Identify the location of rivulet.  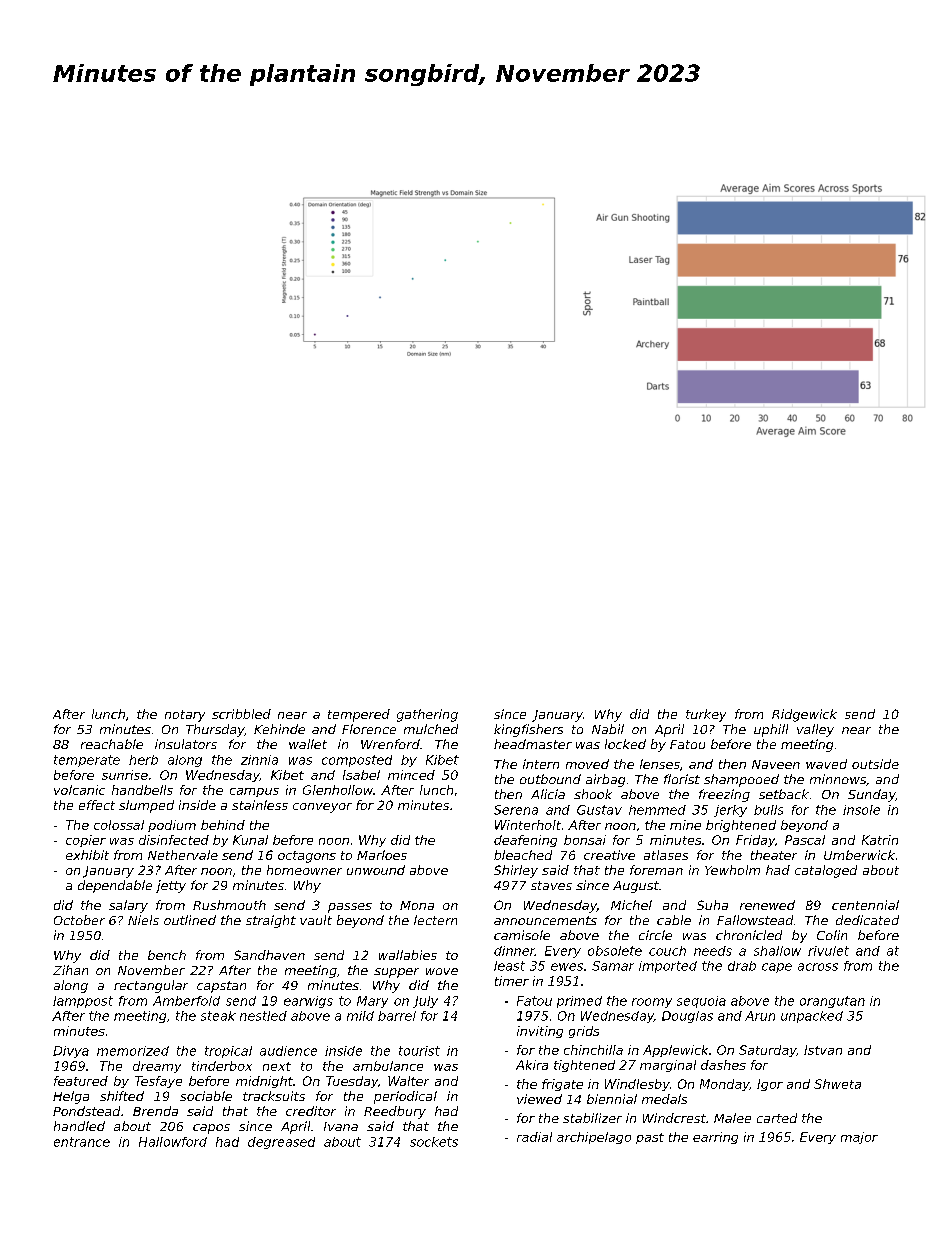
(828, 951).
